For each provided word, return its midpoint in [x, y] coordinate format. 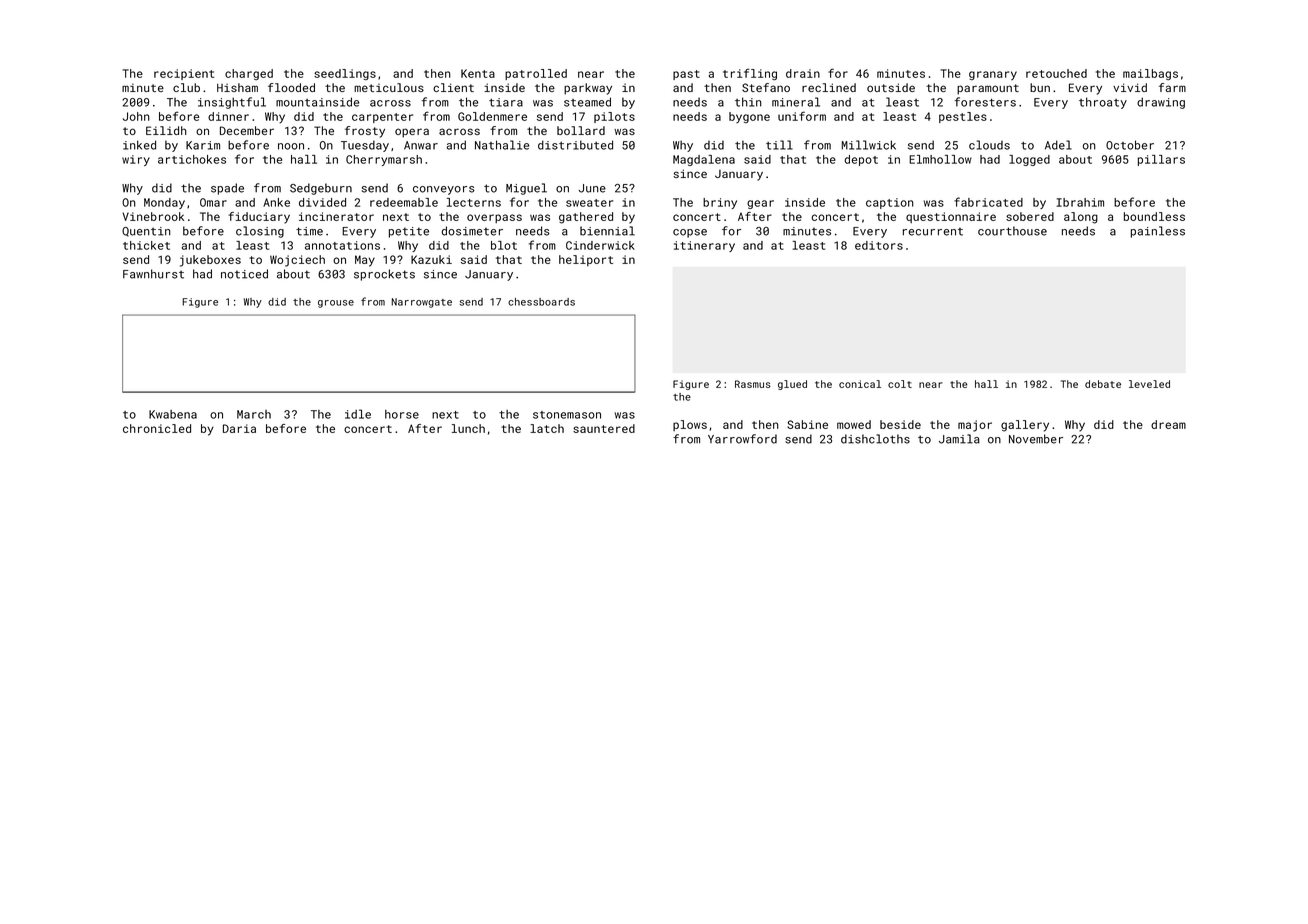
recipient [184, 74]
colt [900, 384]
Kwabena [173, 414]
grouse [336, 304]
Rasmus [753, 384]
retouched [1056, 73]
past [686, 75]
